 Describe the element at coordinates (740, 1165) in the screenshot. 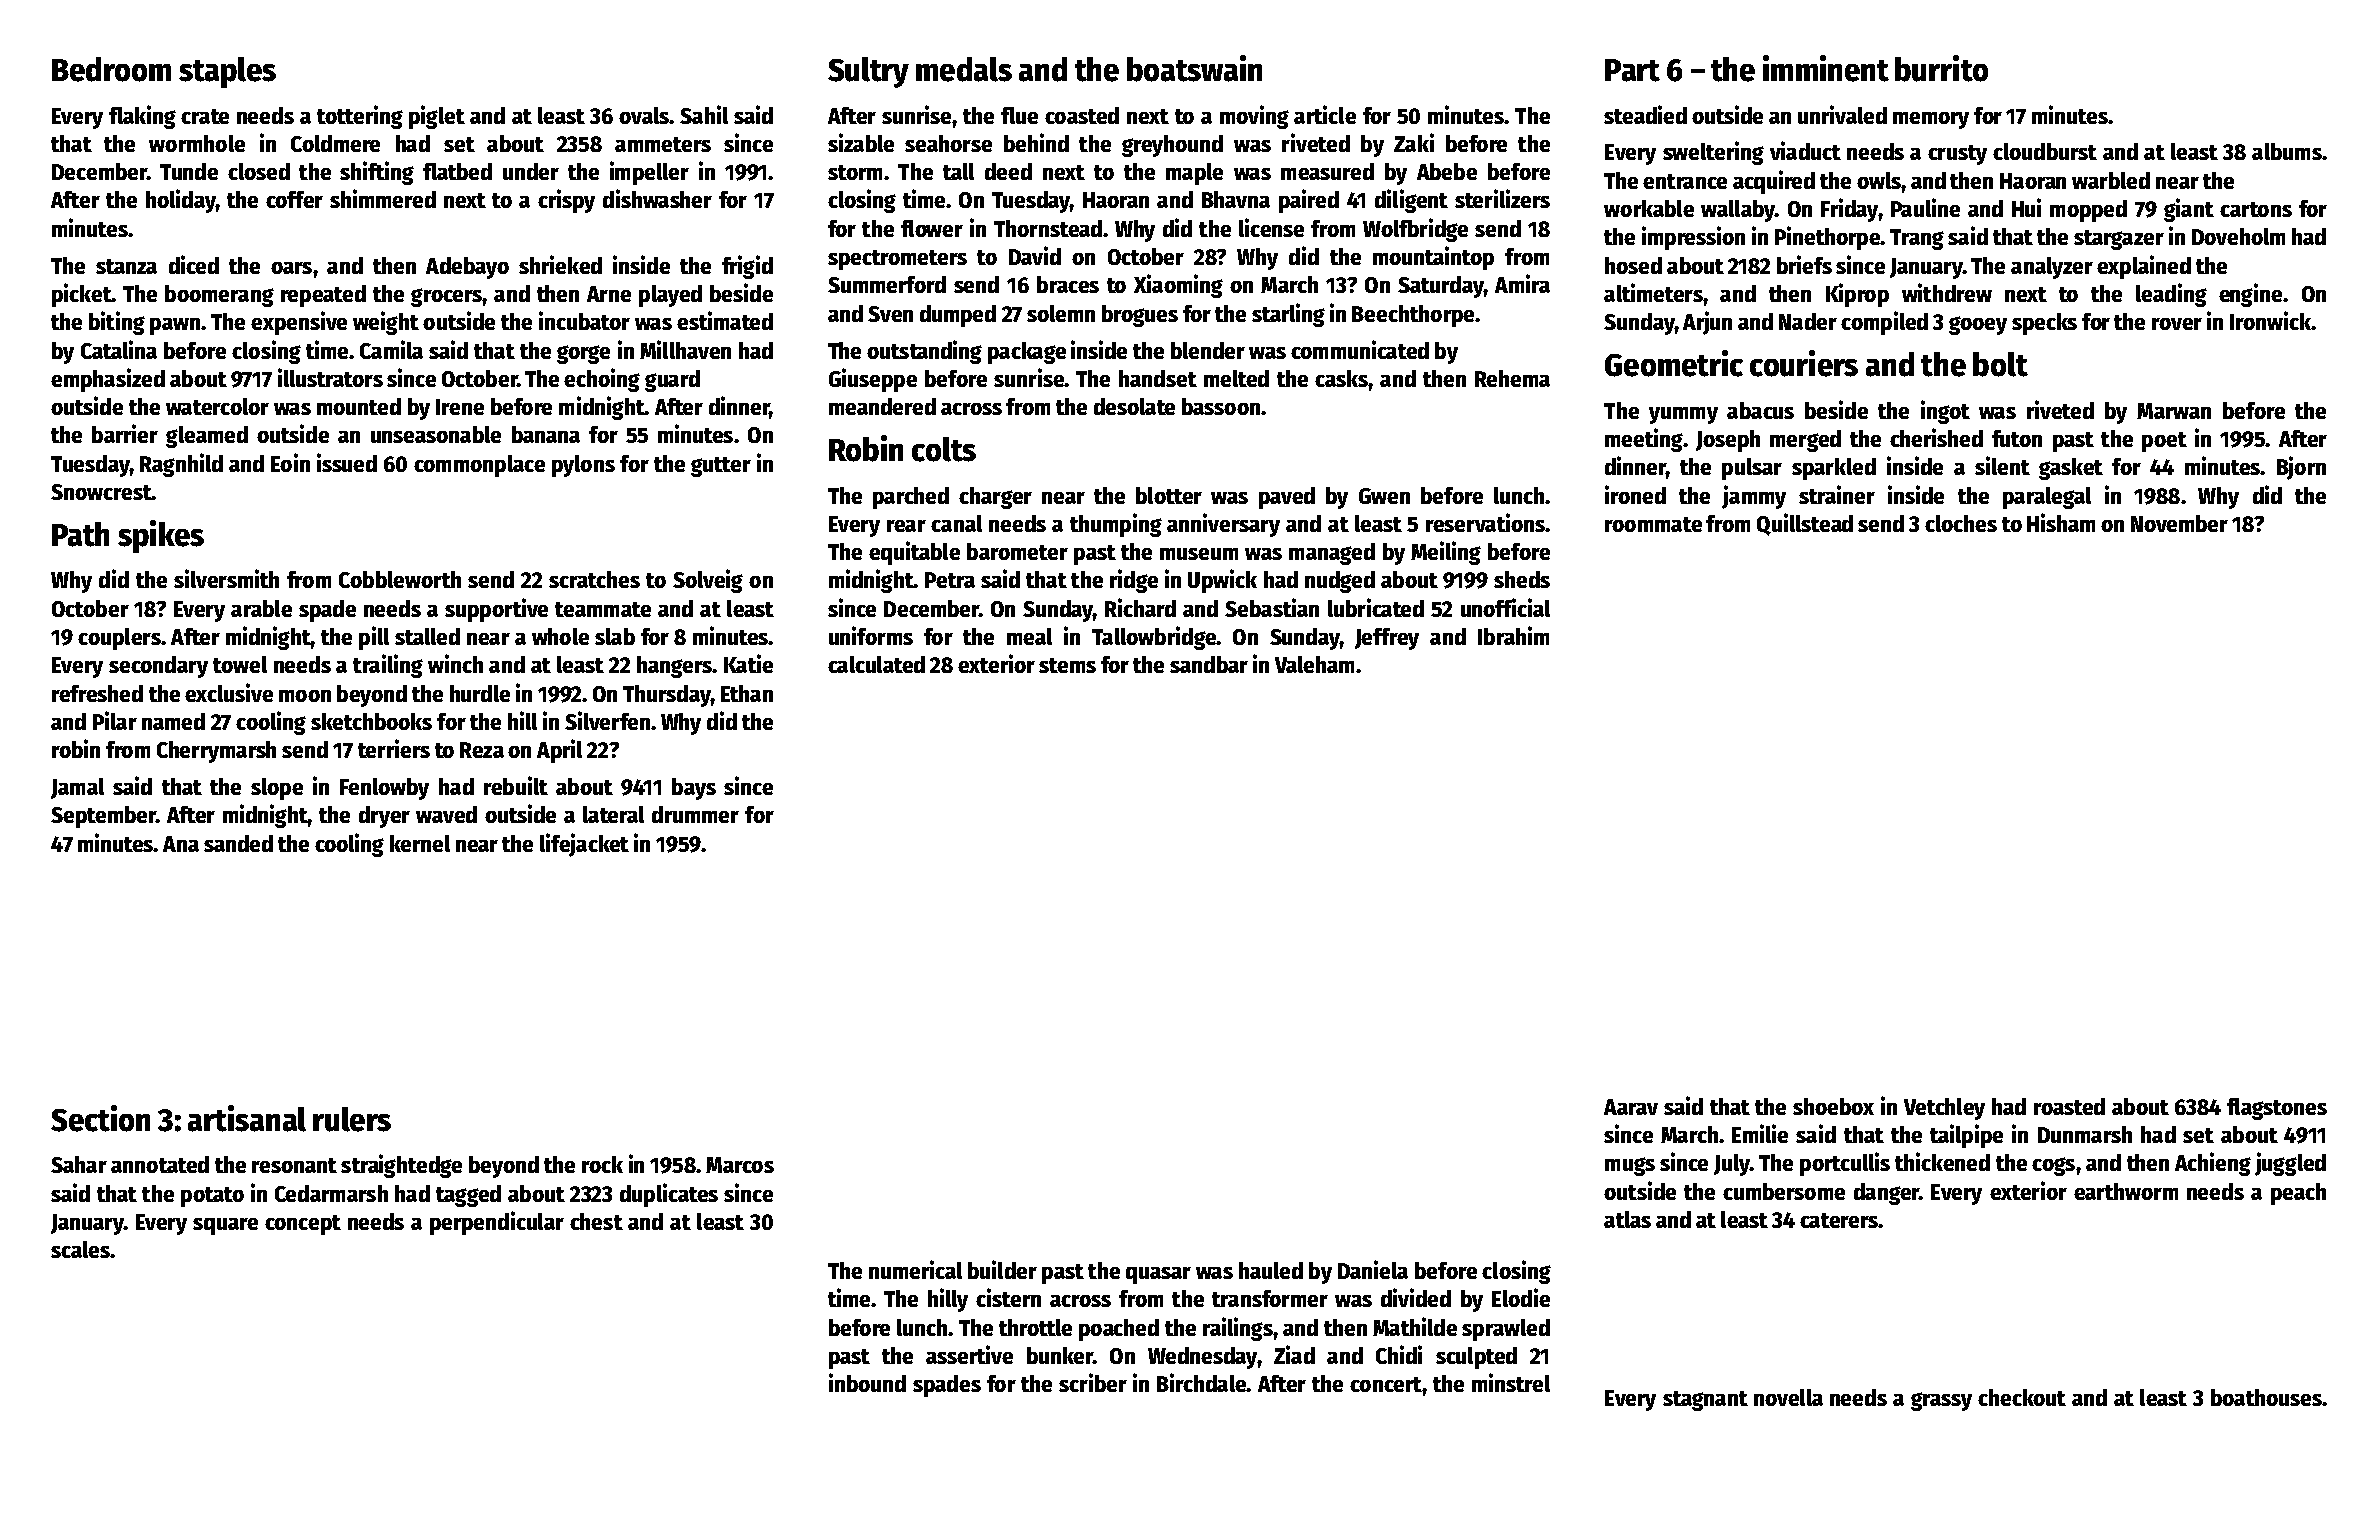

I see `Marcos` at that location.
